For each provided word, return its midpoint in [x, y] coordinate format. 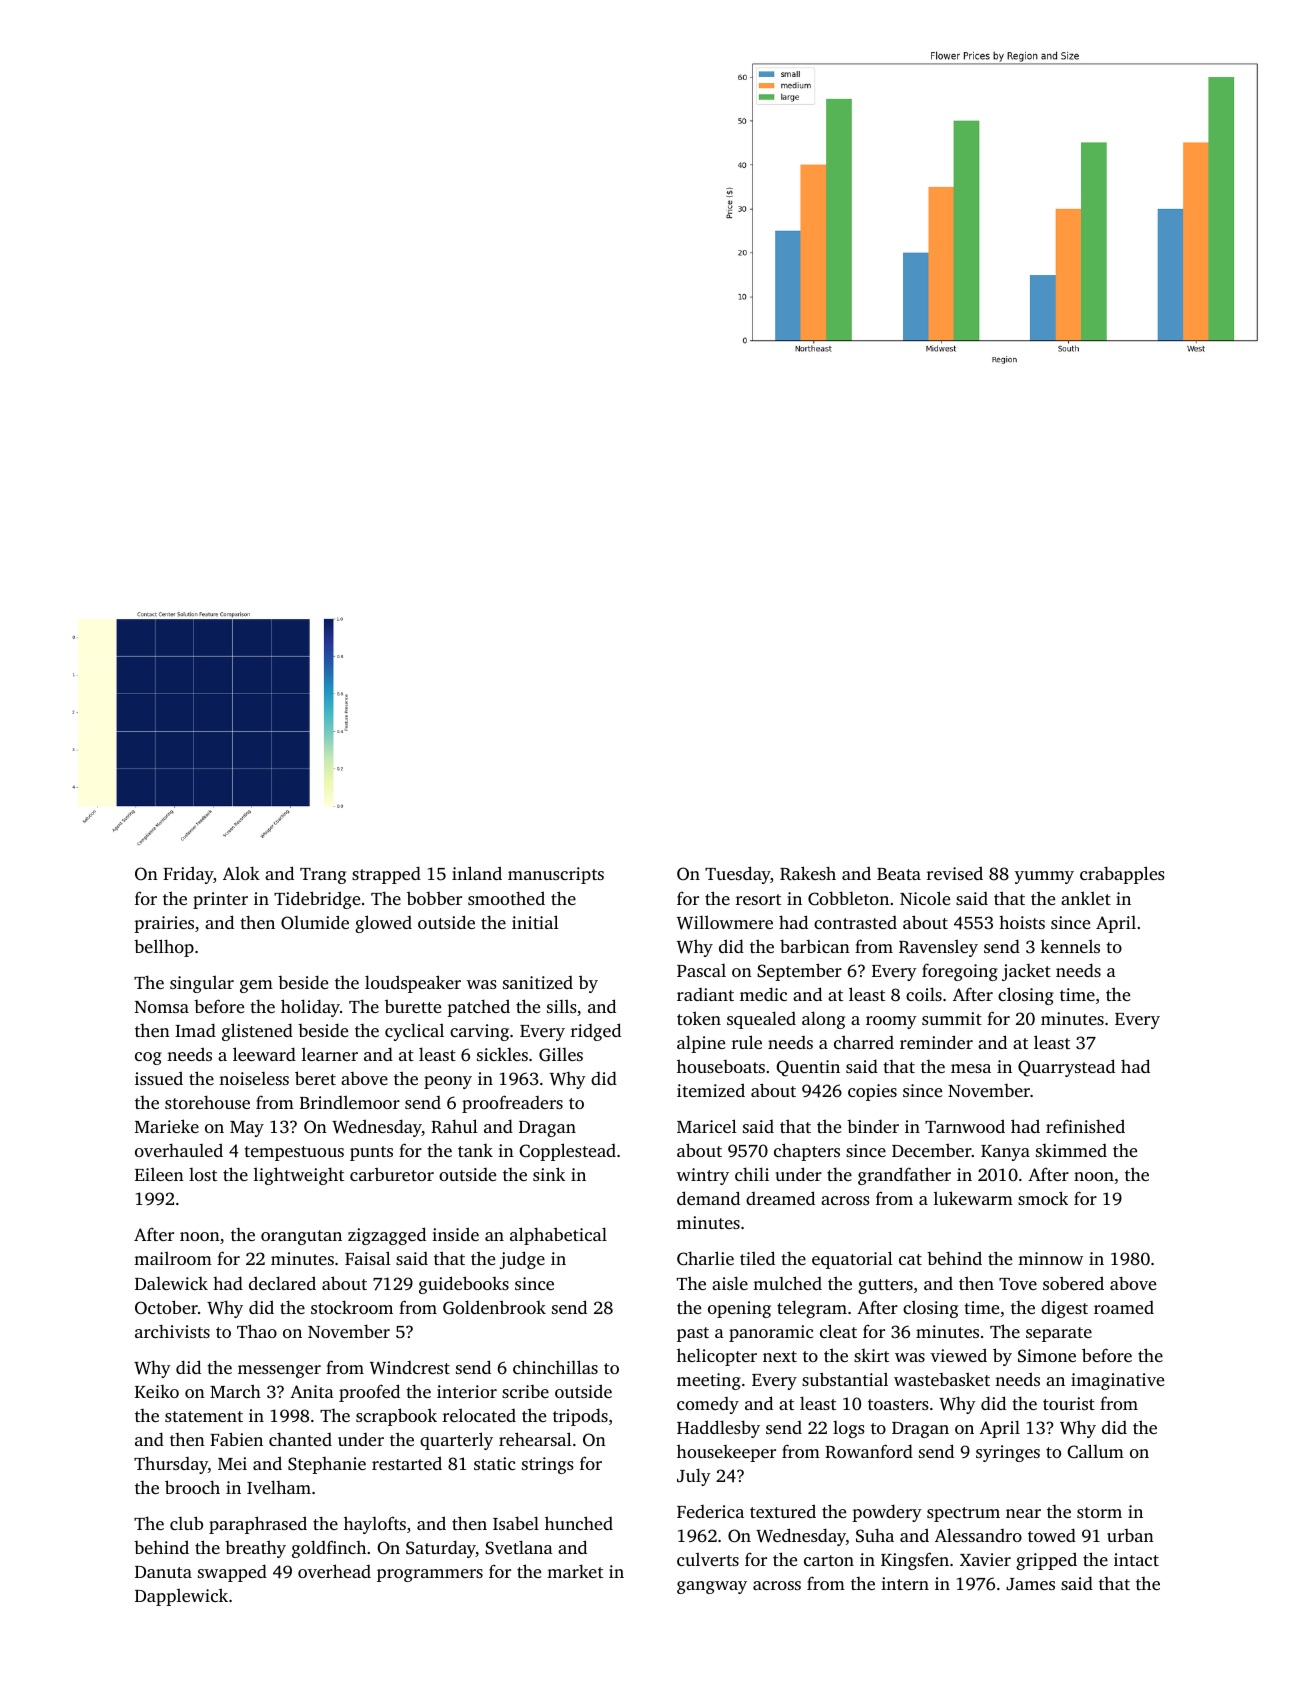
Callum [1095, 1451]
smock [1043, 1198]
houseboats [721, 1066]
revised [955, 873]
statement [204, 1416]
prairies [164, 924]
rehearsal [535, 1439]
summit [952, 1018]
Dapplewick [181, 1597]
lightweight [299, 1176]
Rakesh [808, 873]
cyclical [414, 1032]
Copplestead [567, 1152]
